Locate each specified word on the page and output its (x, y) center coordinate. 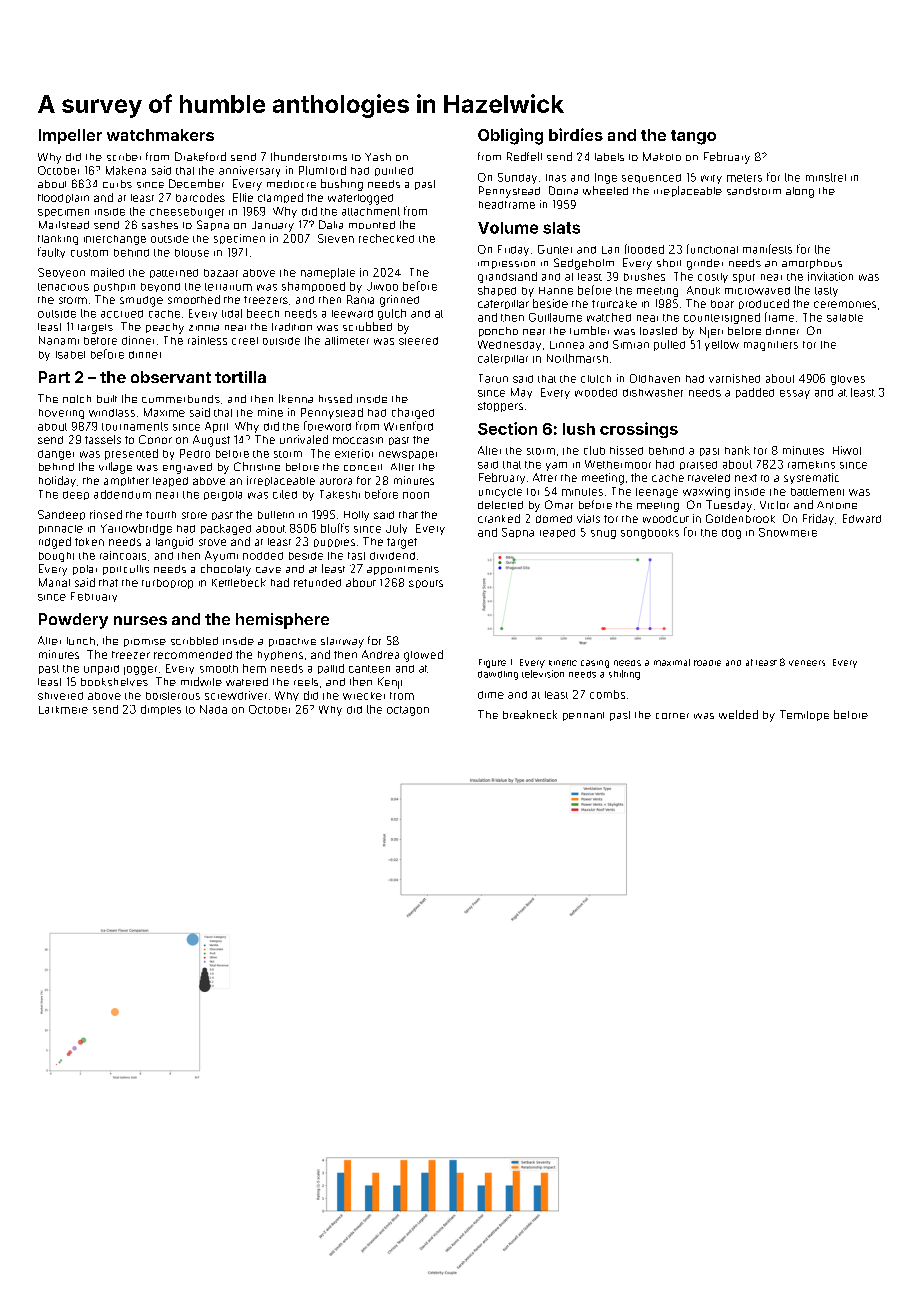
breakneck (530, 714)
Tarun (493, 378)
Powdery (73, 621)
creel (245, 341)
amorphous (812, 264)
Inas (556, 178)
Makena (126, 170)
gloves (848, 380)
